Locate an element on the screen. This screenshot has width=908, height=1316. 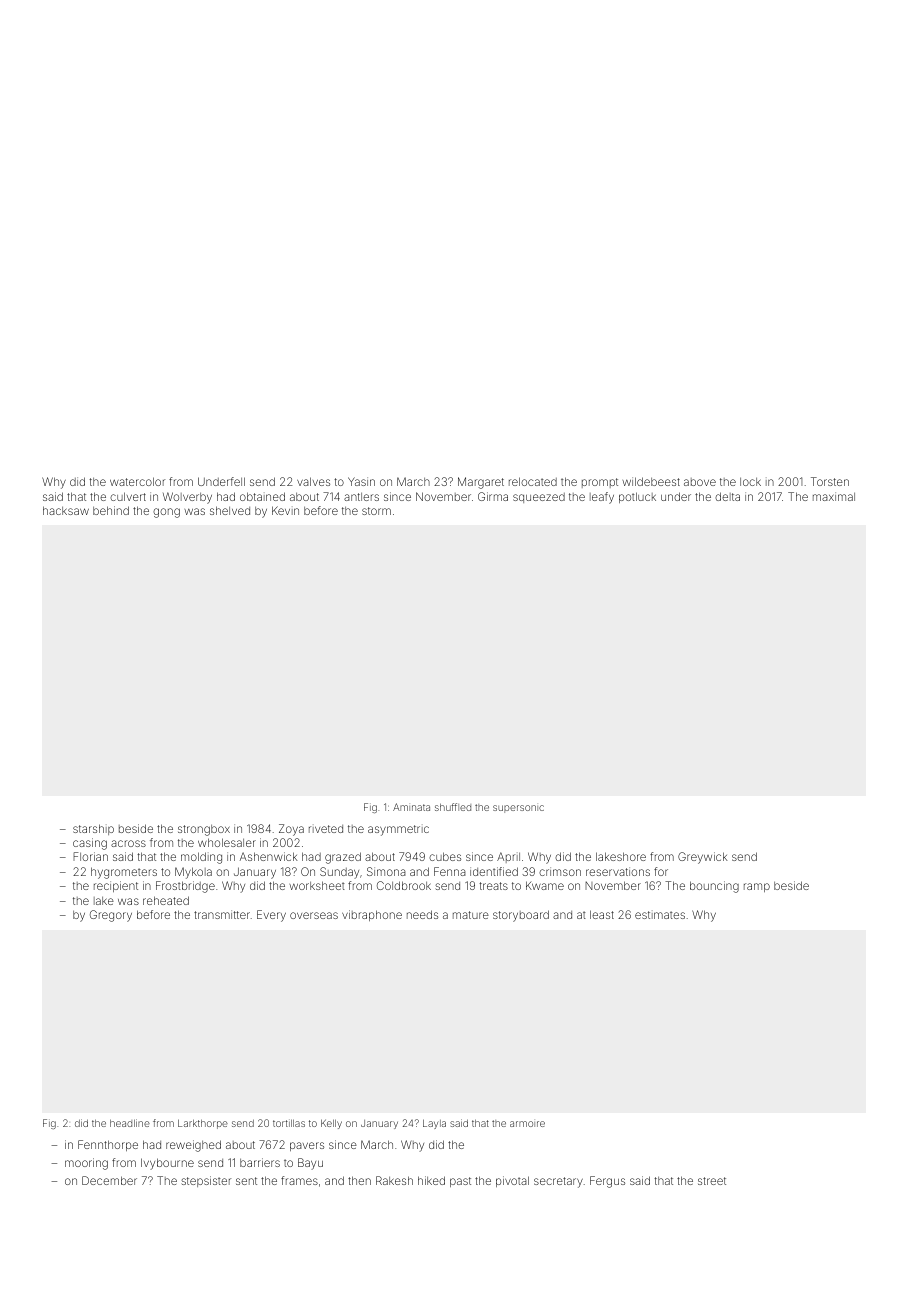
hacksaw is located at coordinates (66, 510).
